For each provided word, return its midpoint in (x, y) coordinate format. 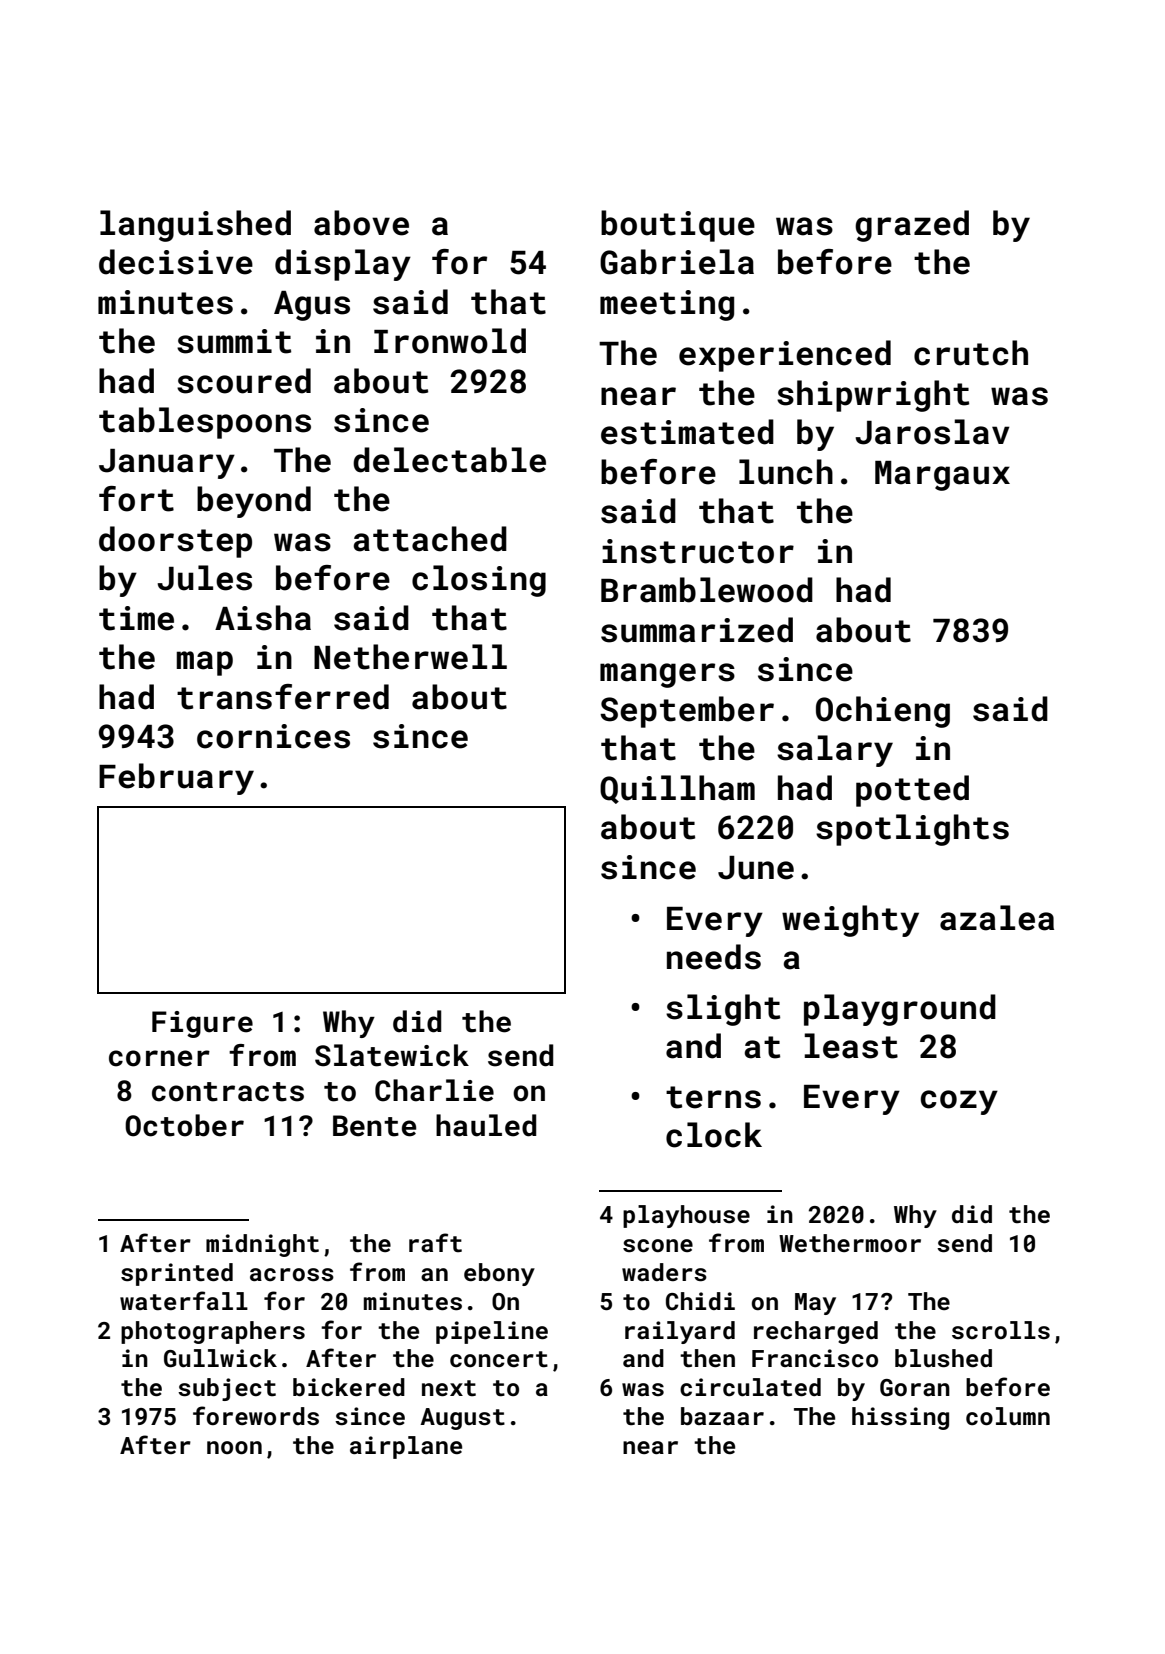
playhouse (686, 1216)
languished (195, 226)
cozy (959, 1102)
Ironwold (450, 341)
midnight (262, 1245)
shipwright (873, 396)
